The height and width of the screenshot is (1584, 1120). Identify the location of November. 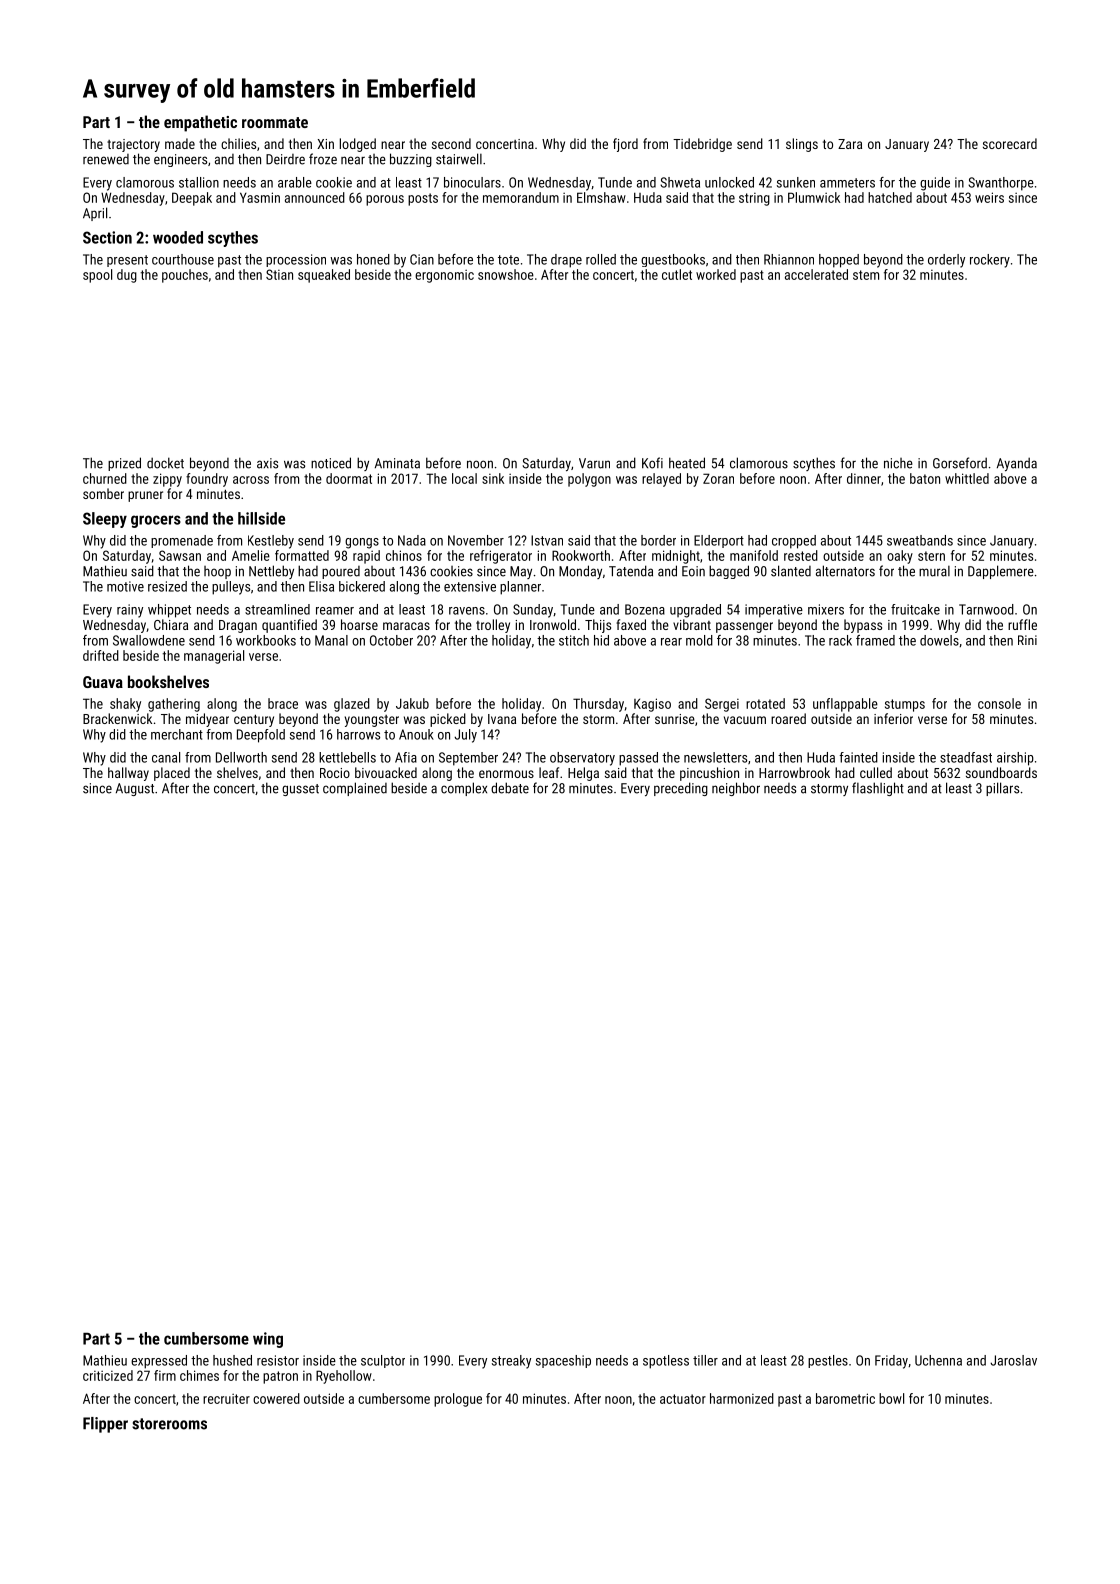
(476, 540).
